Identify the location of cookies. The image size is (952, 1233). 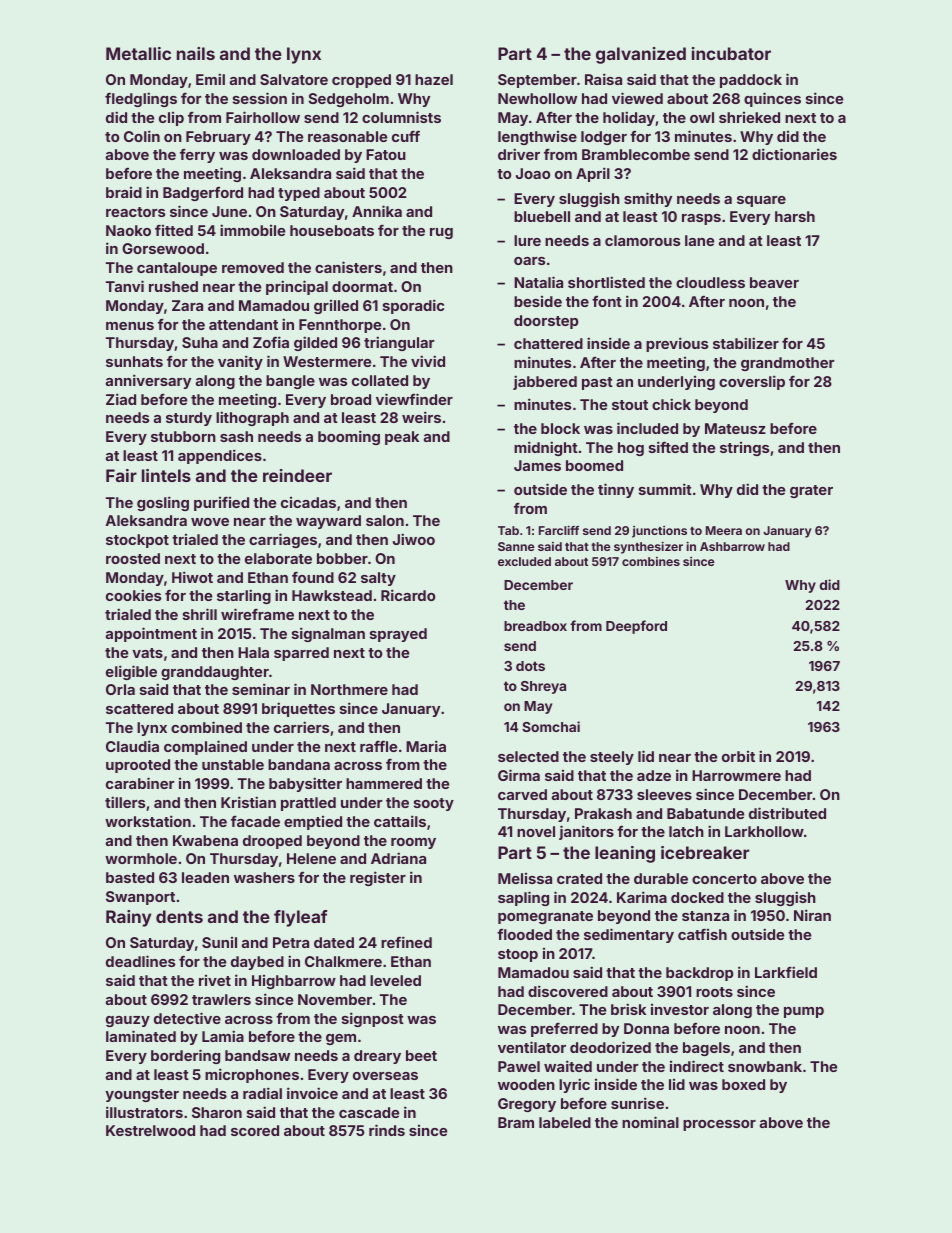
(133, 595).
